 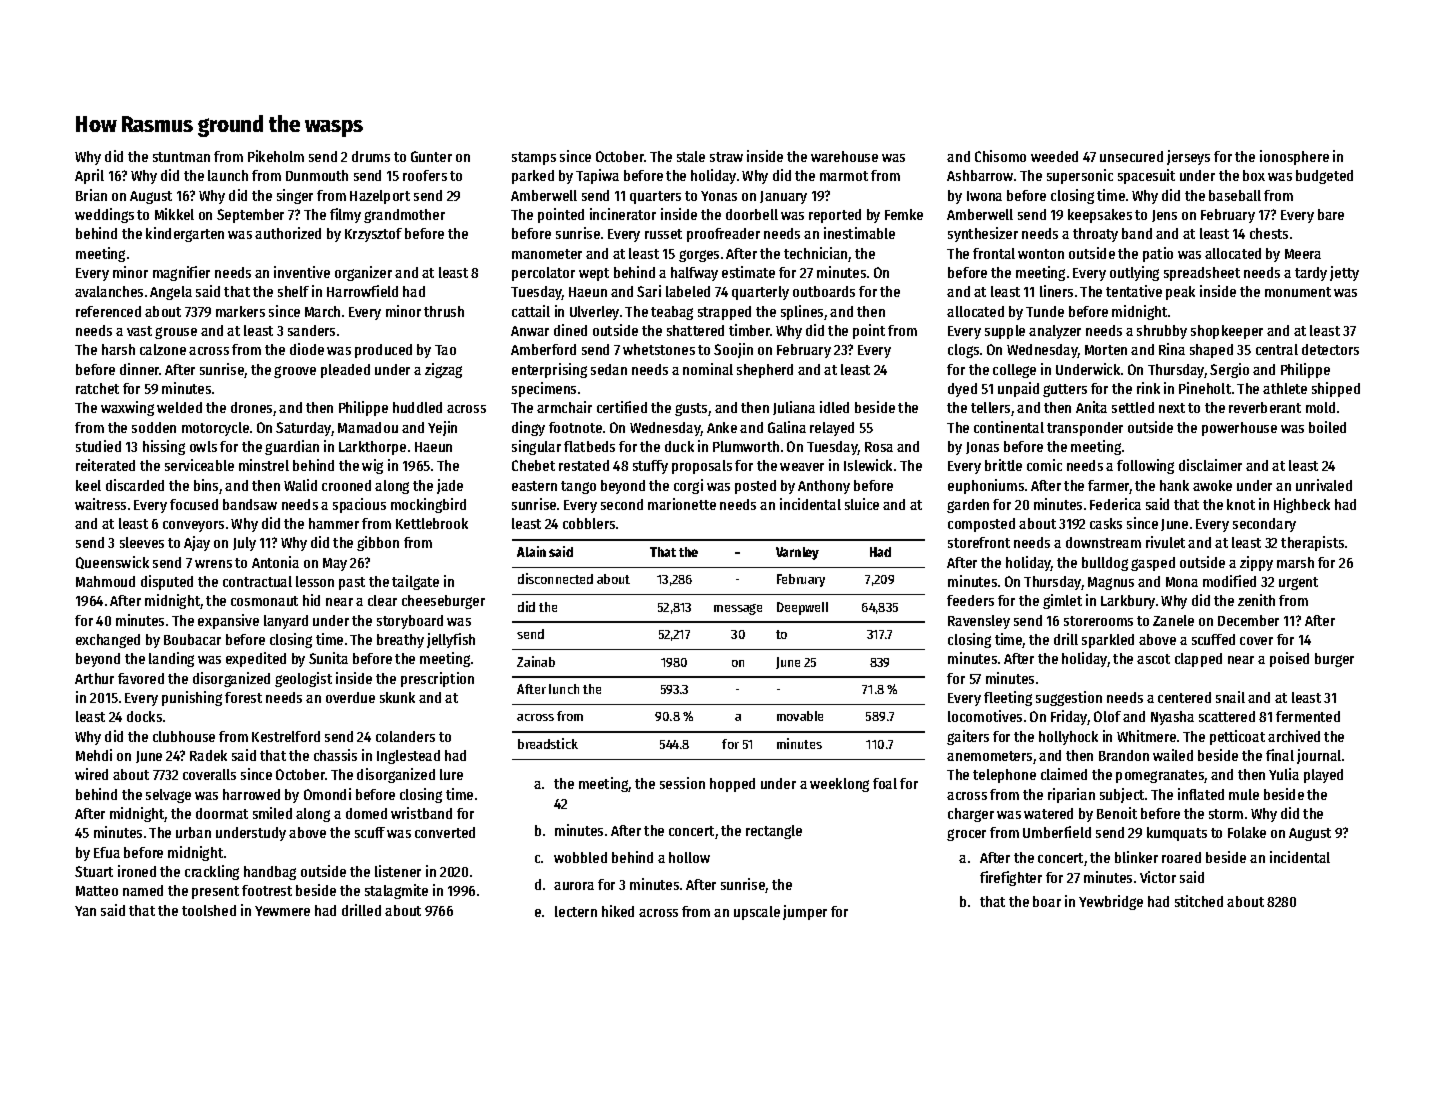 What do you see at coordinates (802, 608) in the document?
I see `Deepwell` at bounding box center [802, 608].
